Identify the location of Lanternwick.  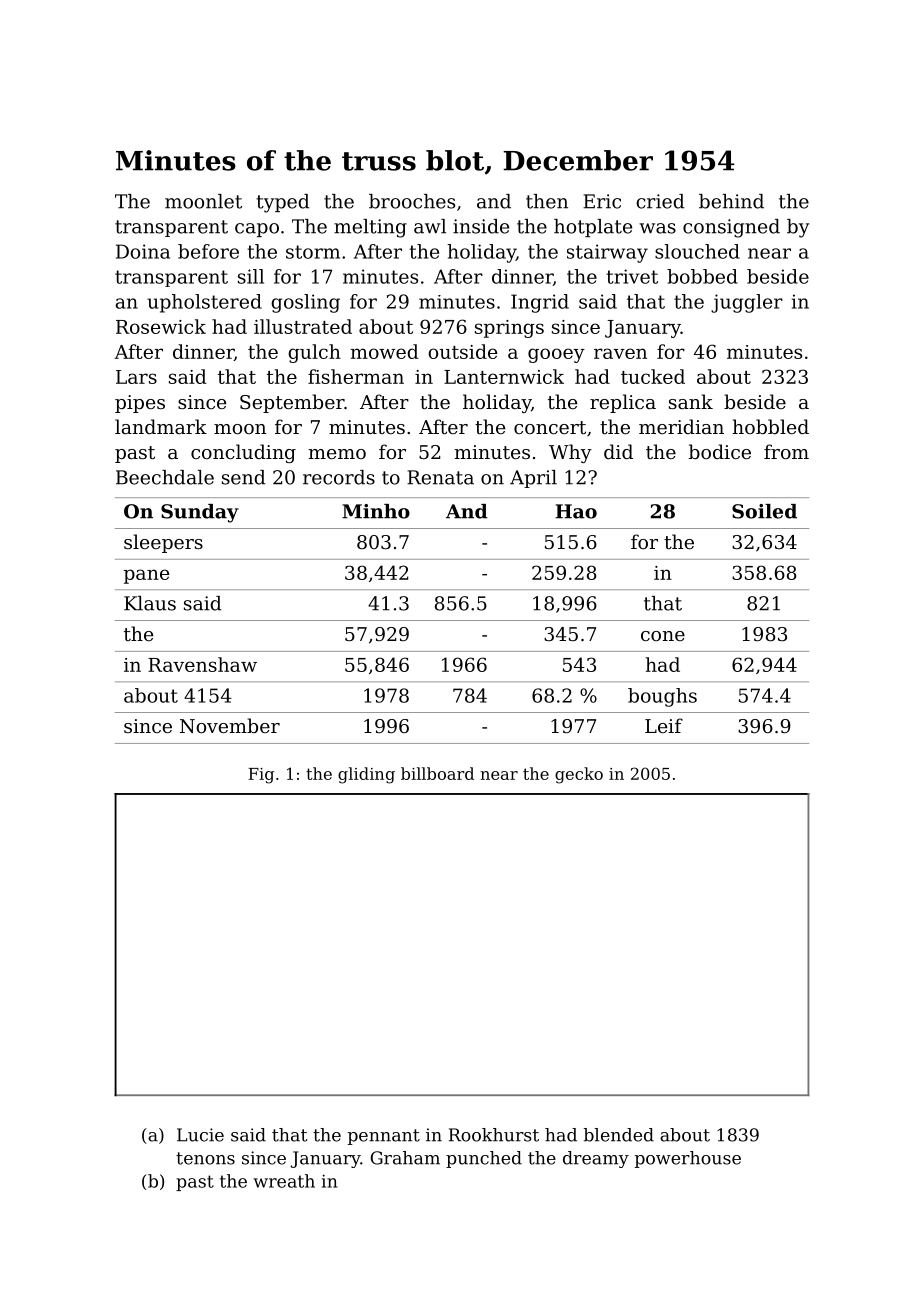
(504, 376).
